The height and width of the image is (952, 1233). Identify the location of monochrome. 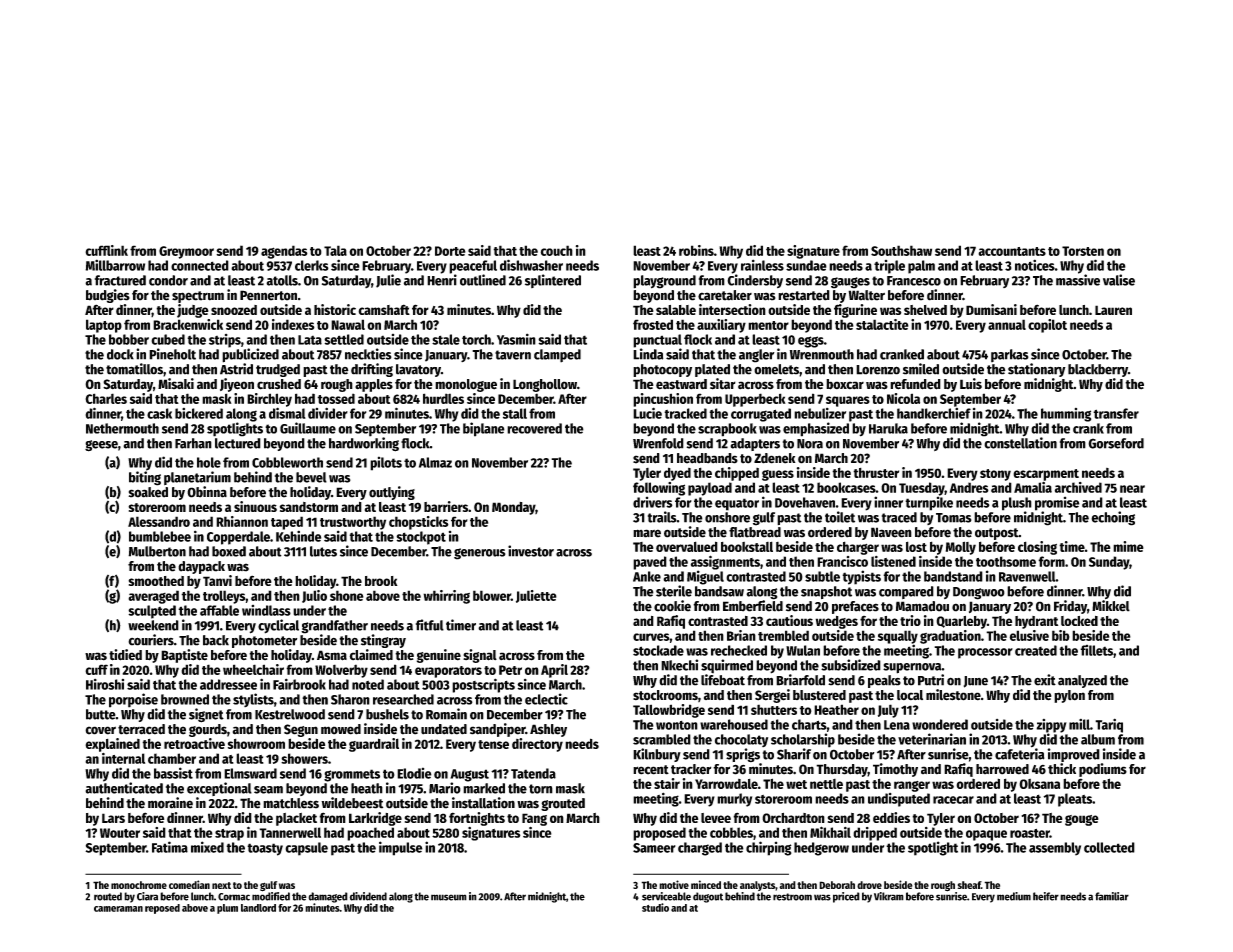
(139, 885).
